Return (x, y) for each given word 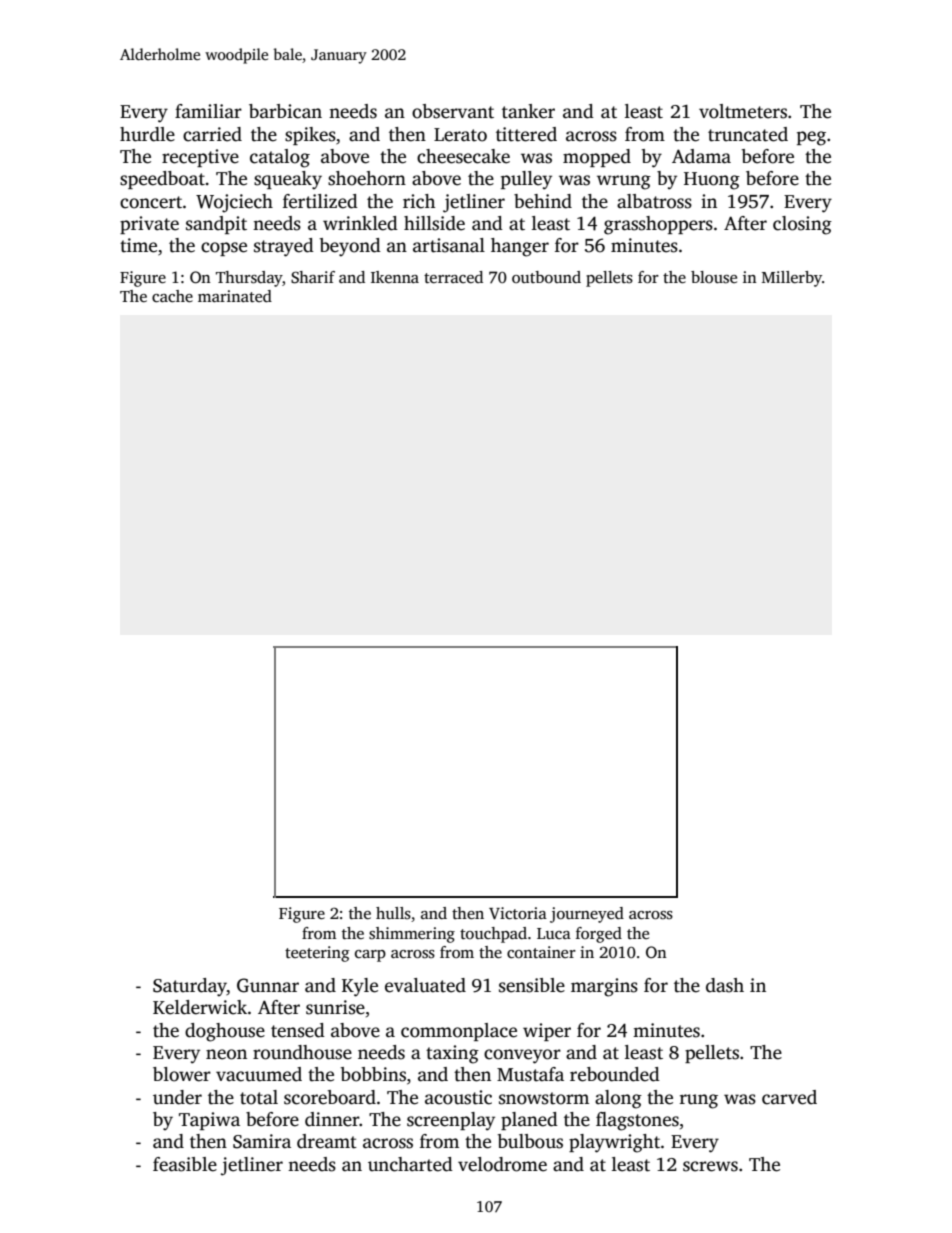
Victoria (518, 913)
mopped (597, 158)
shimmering (412, 935)
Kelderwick (200, 1007)
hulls (393, 913)
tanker (528, 111)
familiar (208, 111)
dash (725, 985)
